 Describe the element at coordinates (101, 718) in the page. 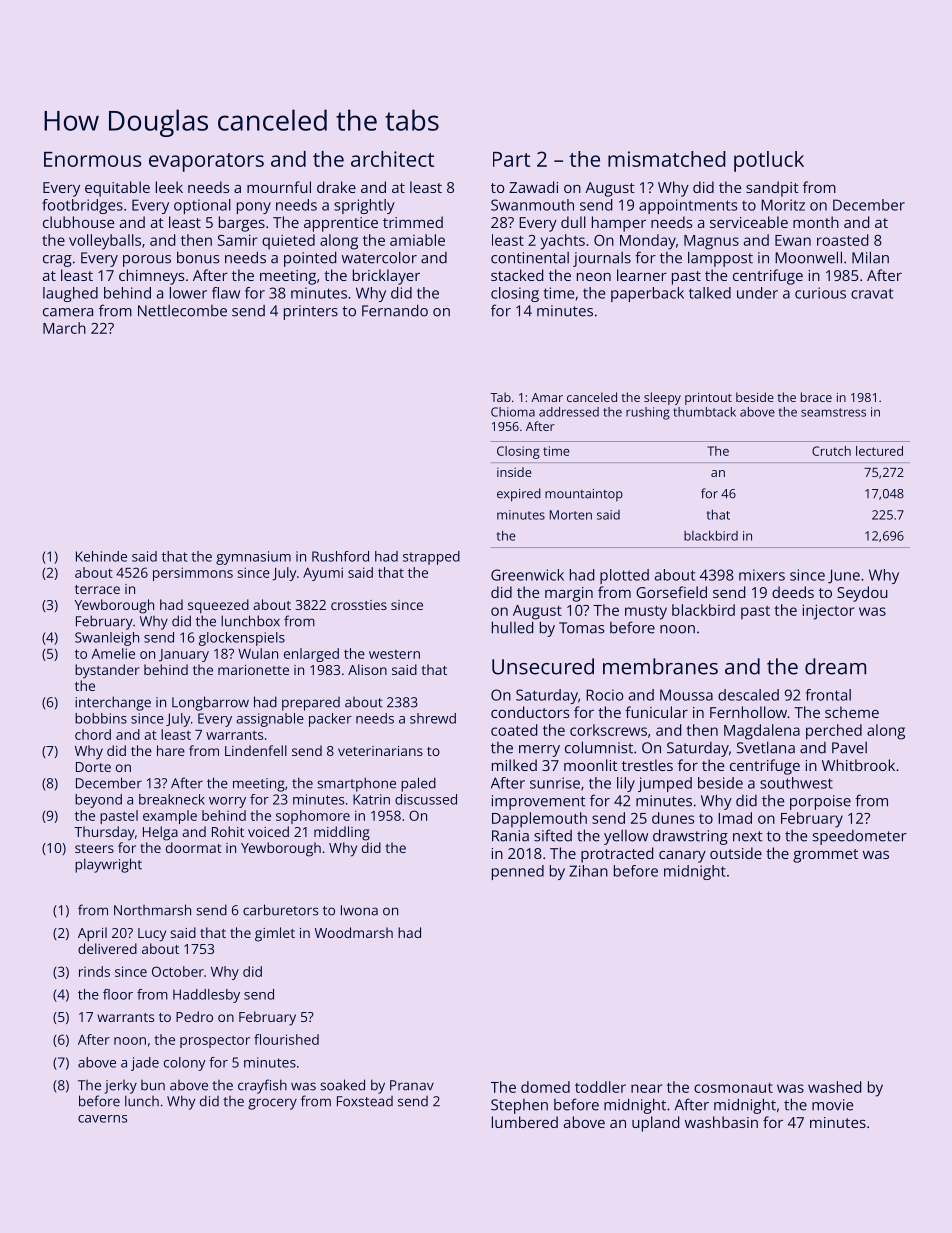

I see `bobbins` at that location.
